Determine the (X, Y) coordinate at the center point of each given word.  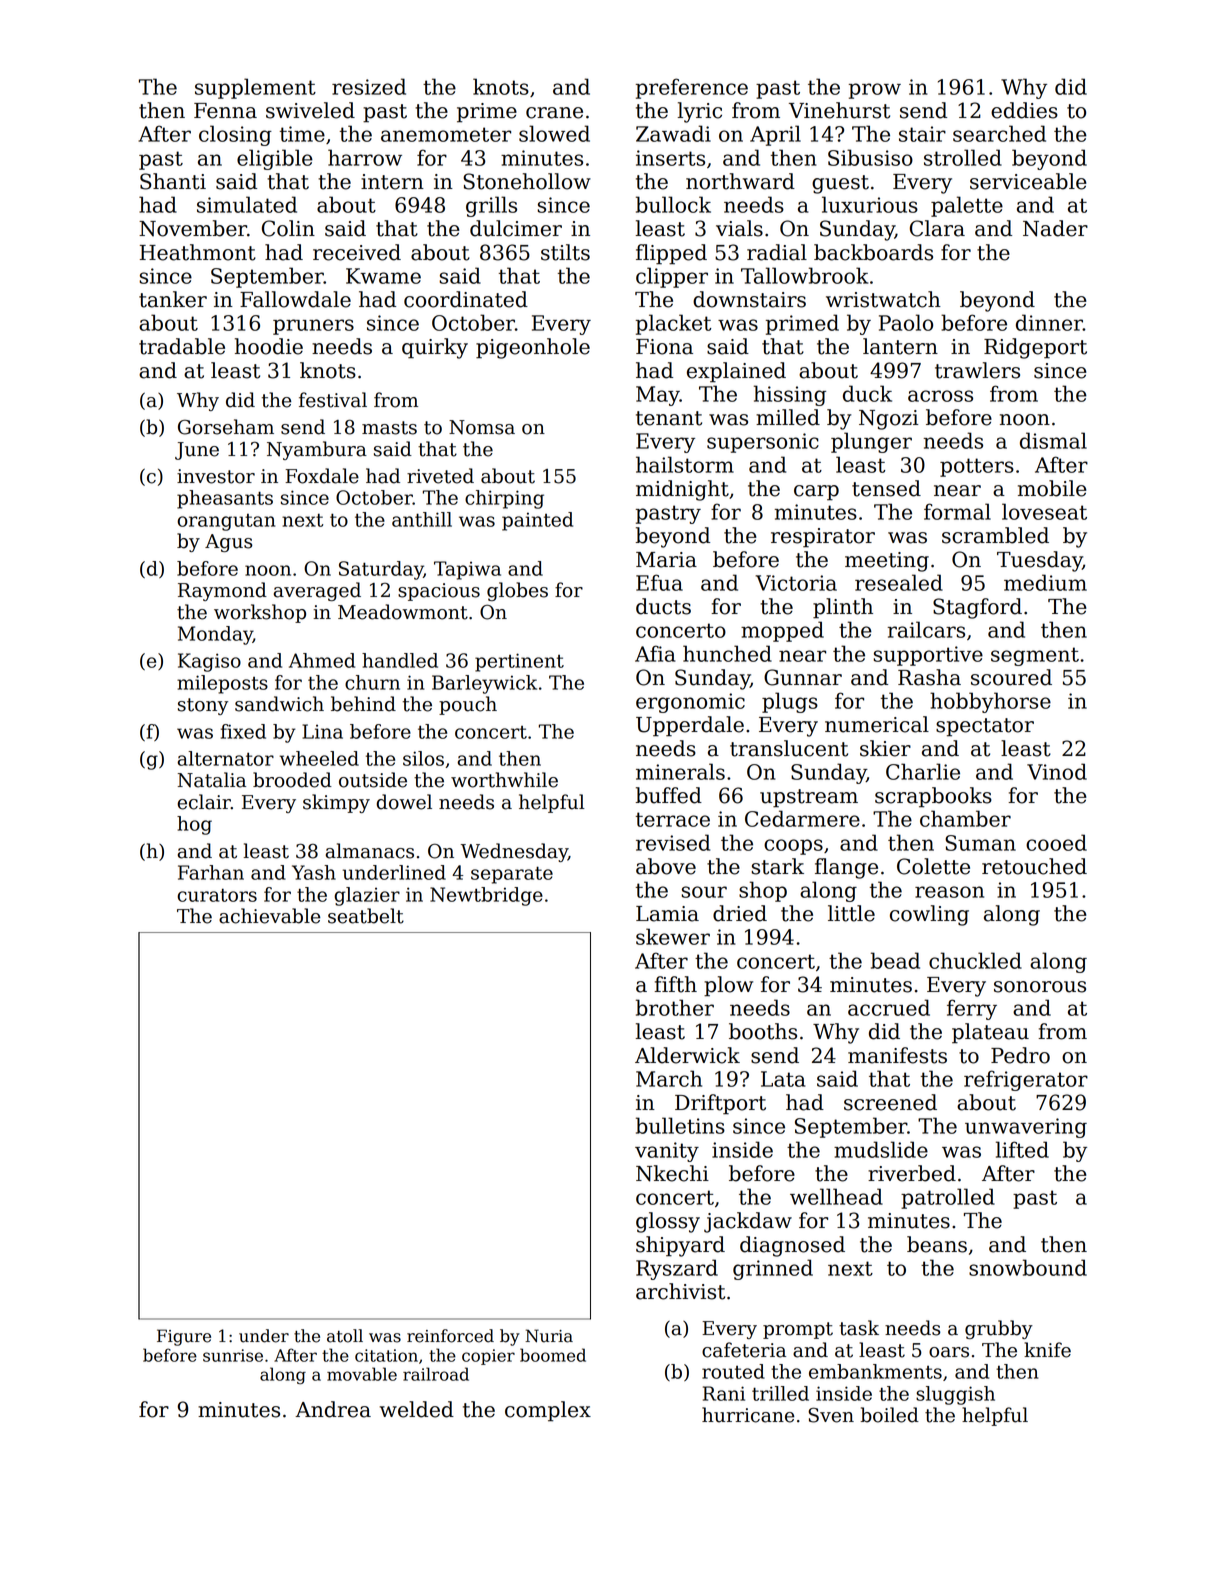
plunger (871, 442)
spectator (985, 727)
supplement (255, 88)
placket (673, 324)
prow (875, 91)
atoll (345, 1336)
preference (692, 88)
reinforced (450, 1336)
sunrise (233, 1355)
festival (333, 400)
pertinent (519, 662)
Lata (783, 1079)
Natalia (212, 780)
